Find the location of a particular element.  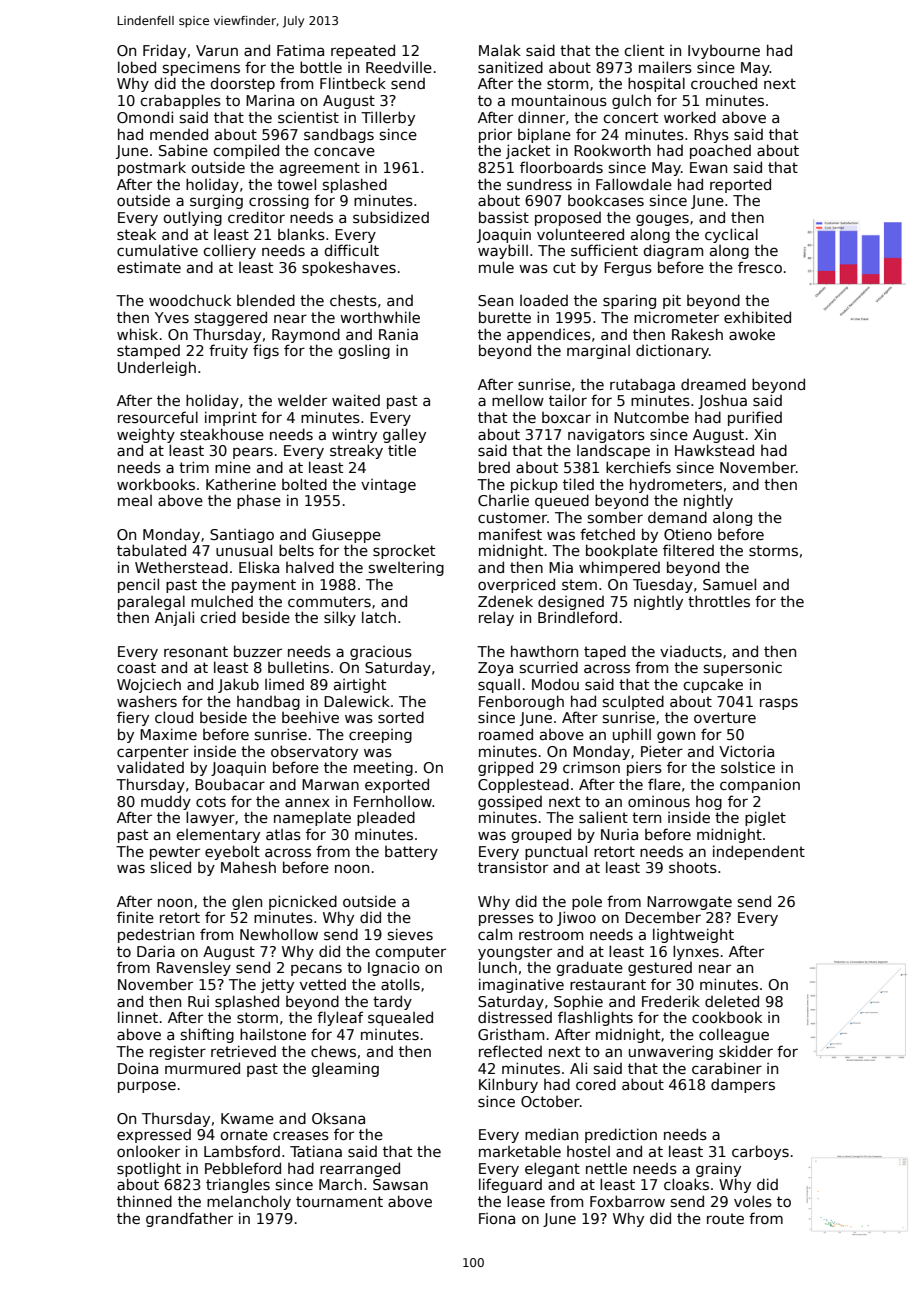

cyclical is located at coordinates (731, 235).
